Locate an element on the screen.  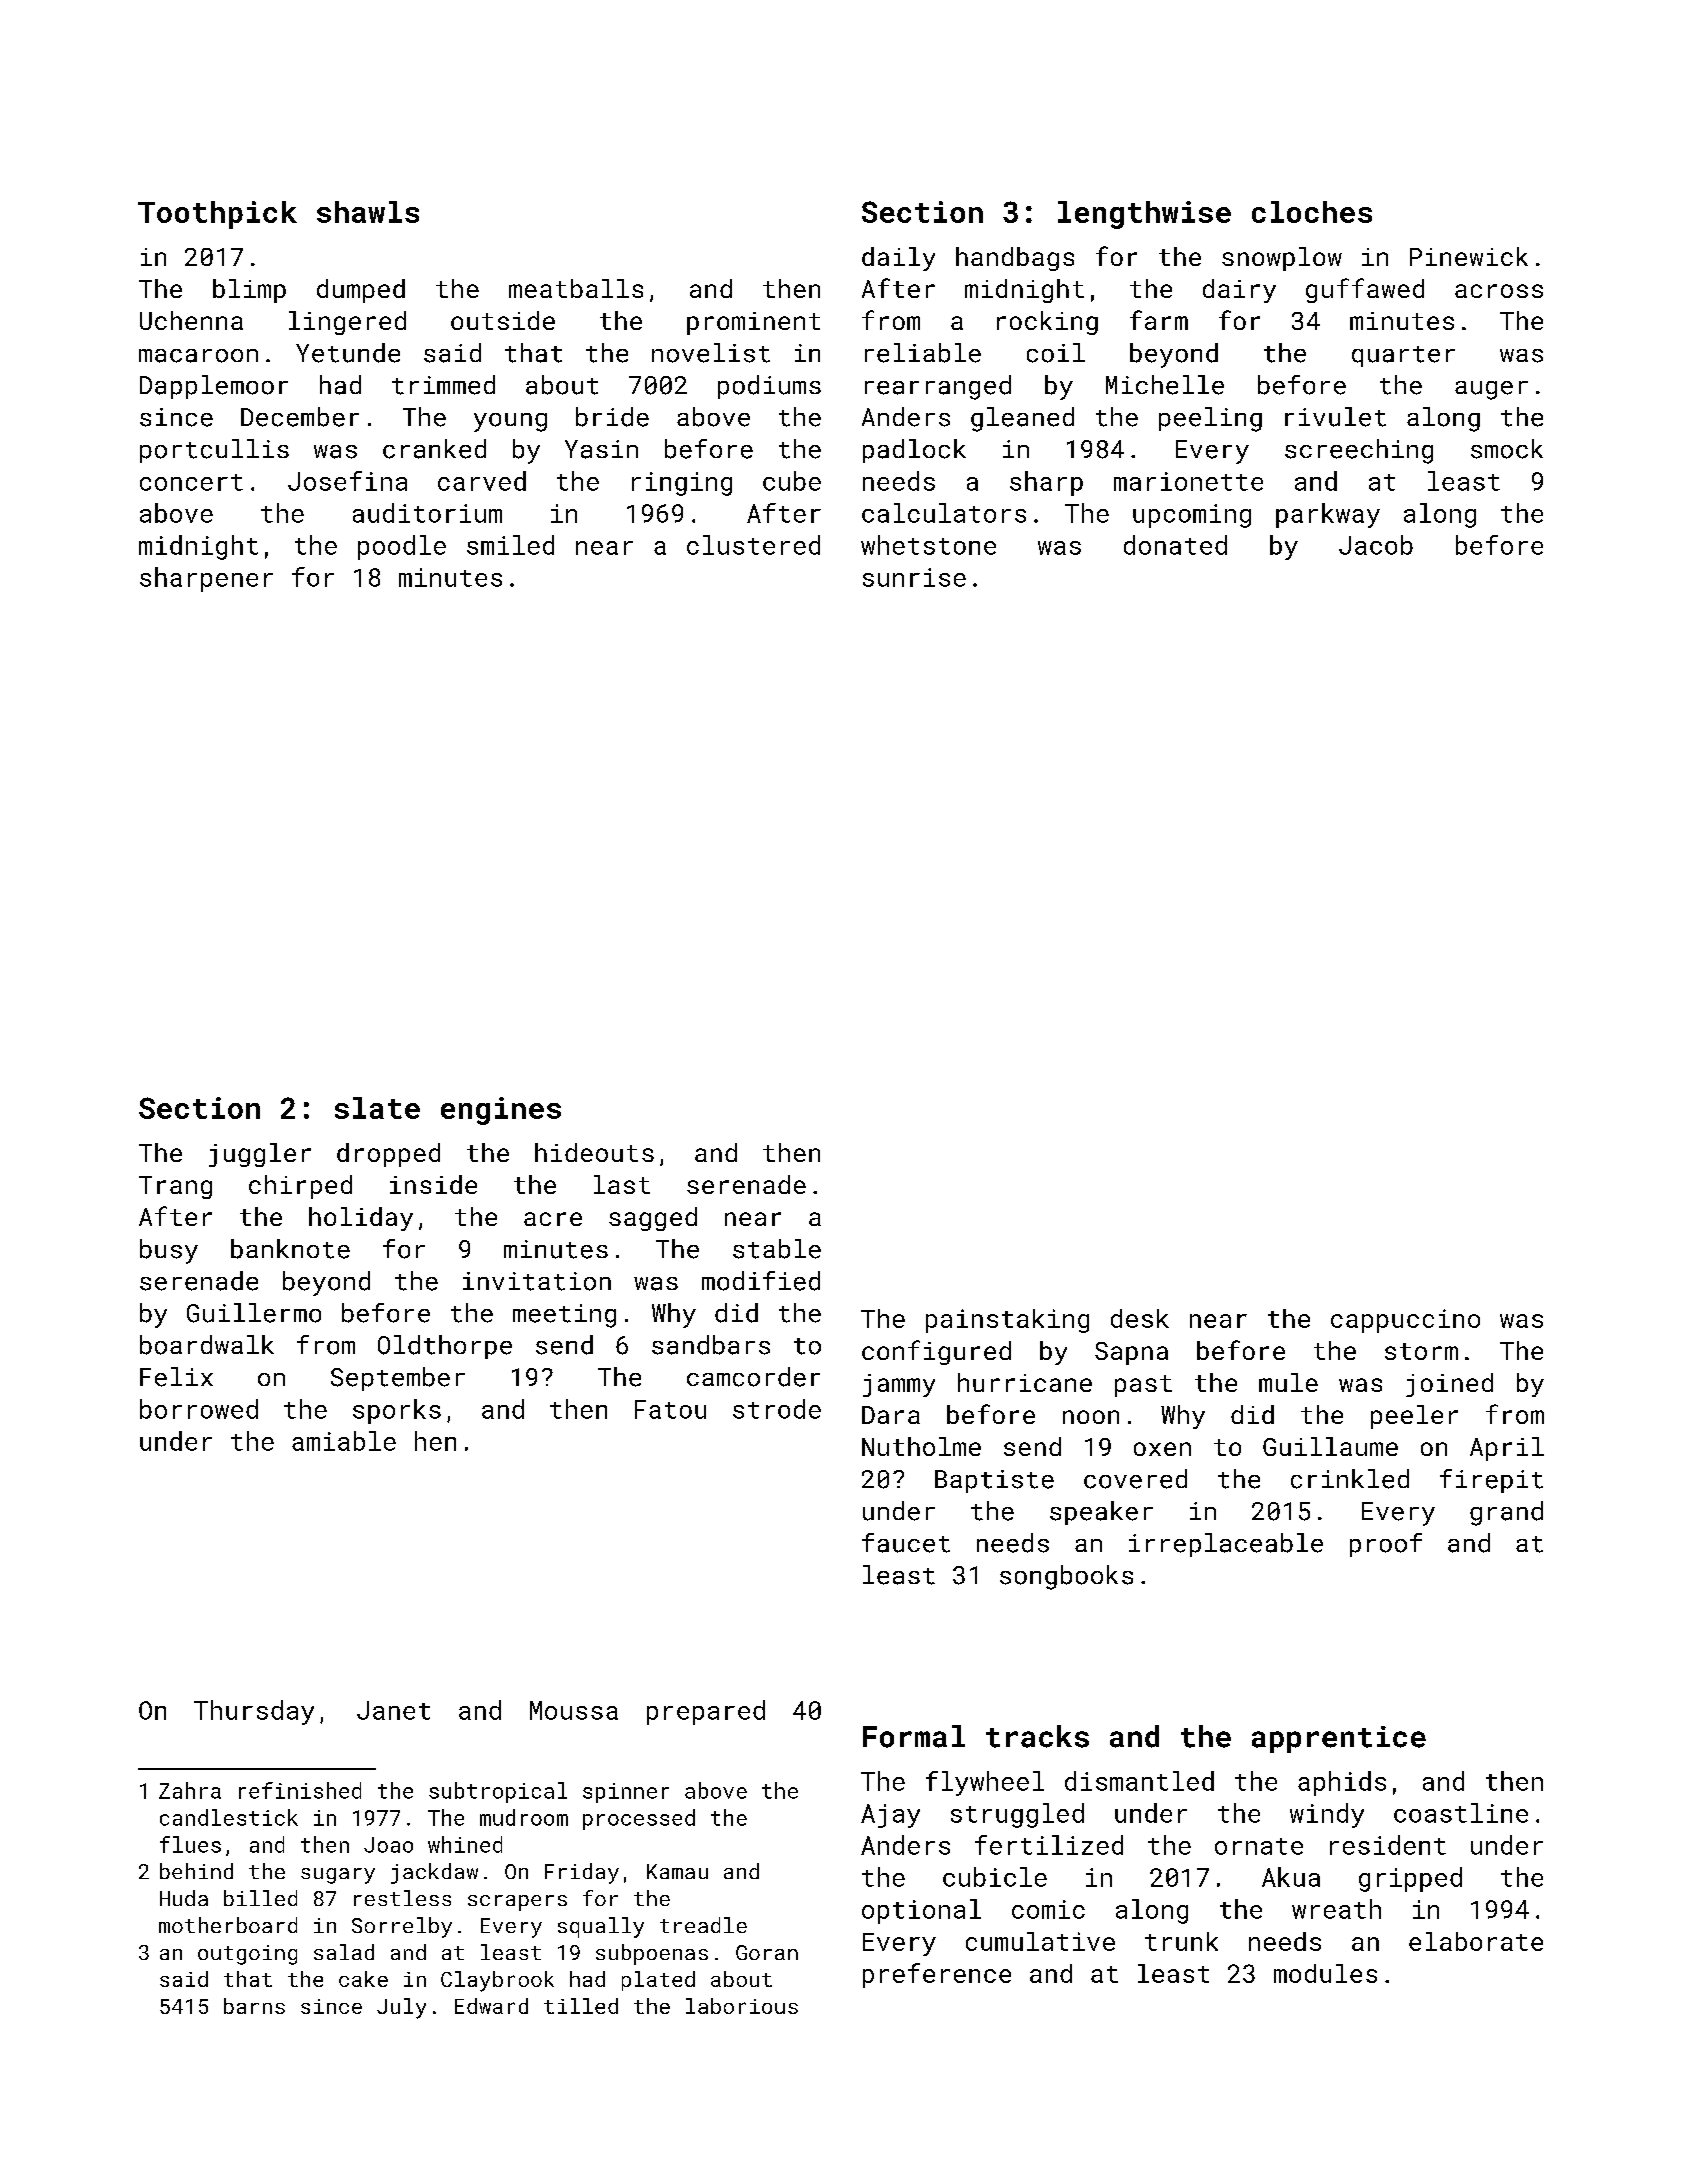
Jacob is located at coordinates (1376, 545).
